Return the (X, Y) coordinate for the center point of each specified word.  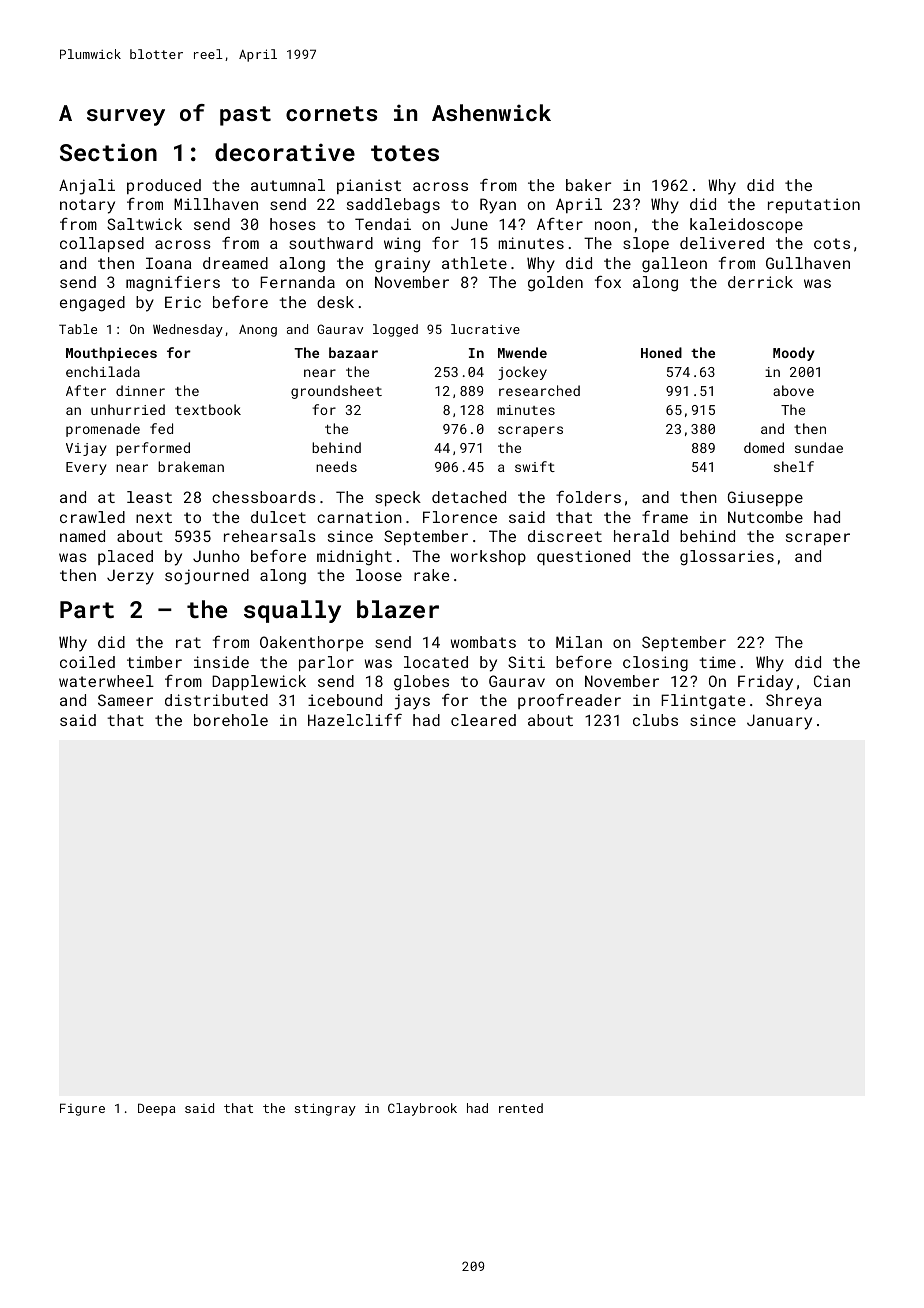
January (779, 722)
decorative (285, 152)
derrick (760, 282)
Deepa (157, 1109)
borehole (231, 720)
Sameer (125, 700)
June (469, 224)
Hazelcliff (355, 719)
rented (521, 1108)
